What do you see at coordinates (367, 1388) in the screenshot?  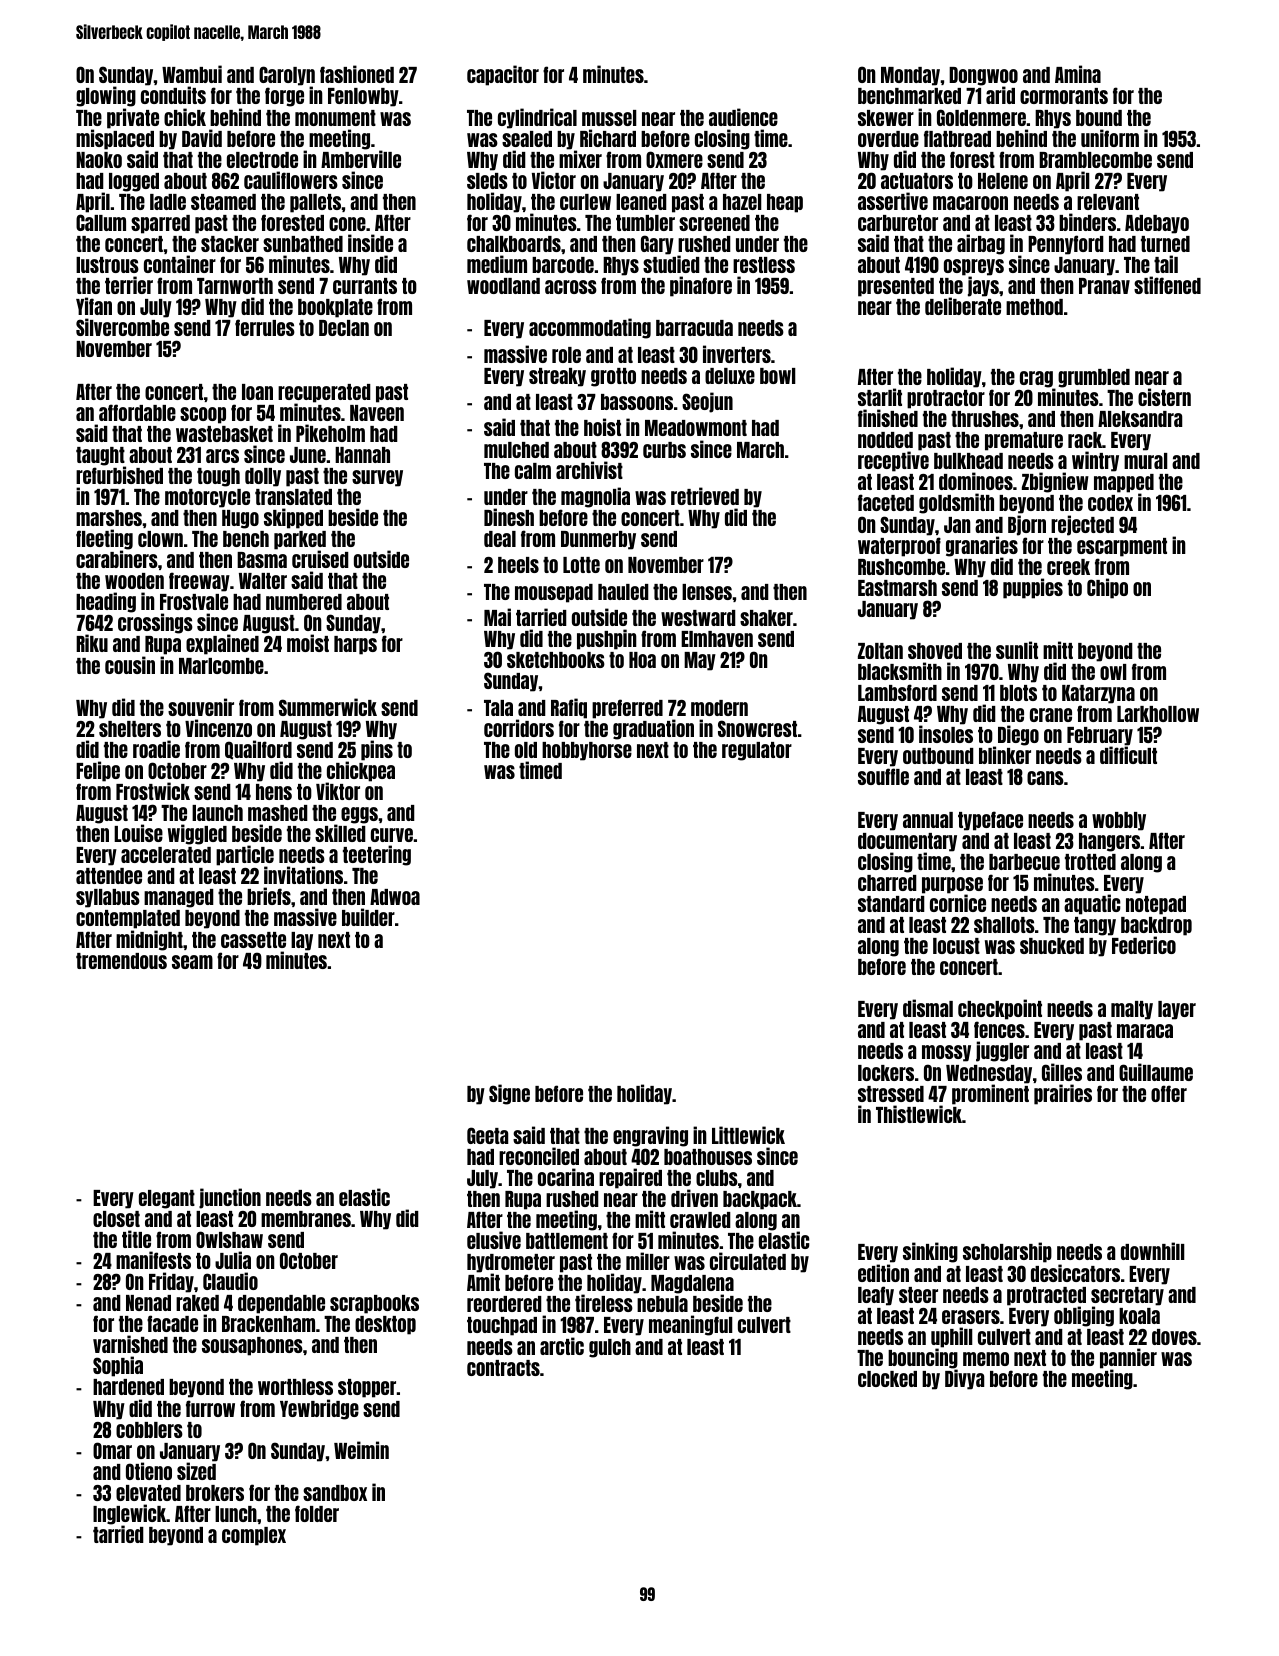 I see `stopper` at bounding box center [367, 1388].
